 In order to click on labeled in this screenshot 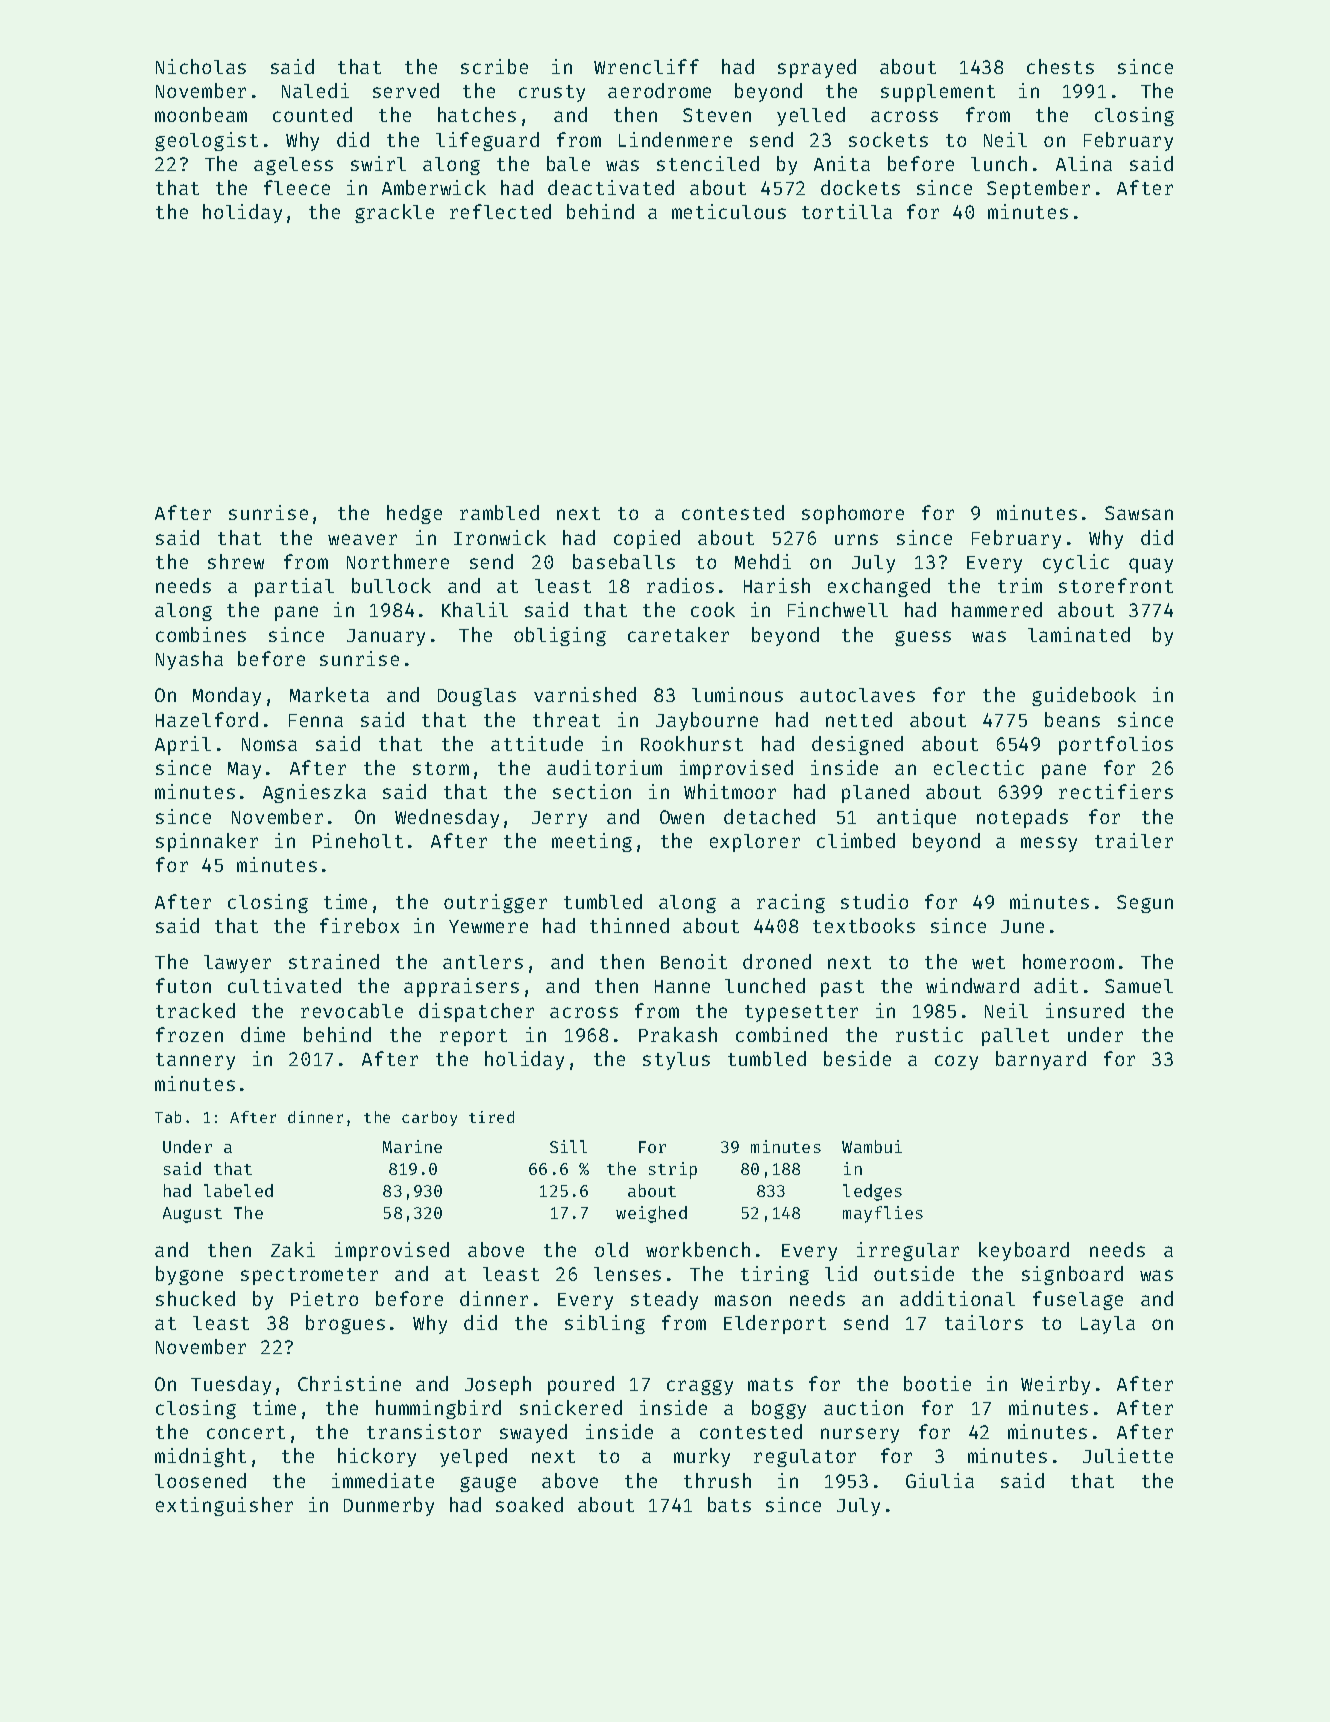, I will do `click(238, 1190)`.
